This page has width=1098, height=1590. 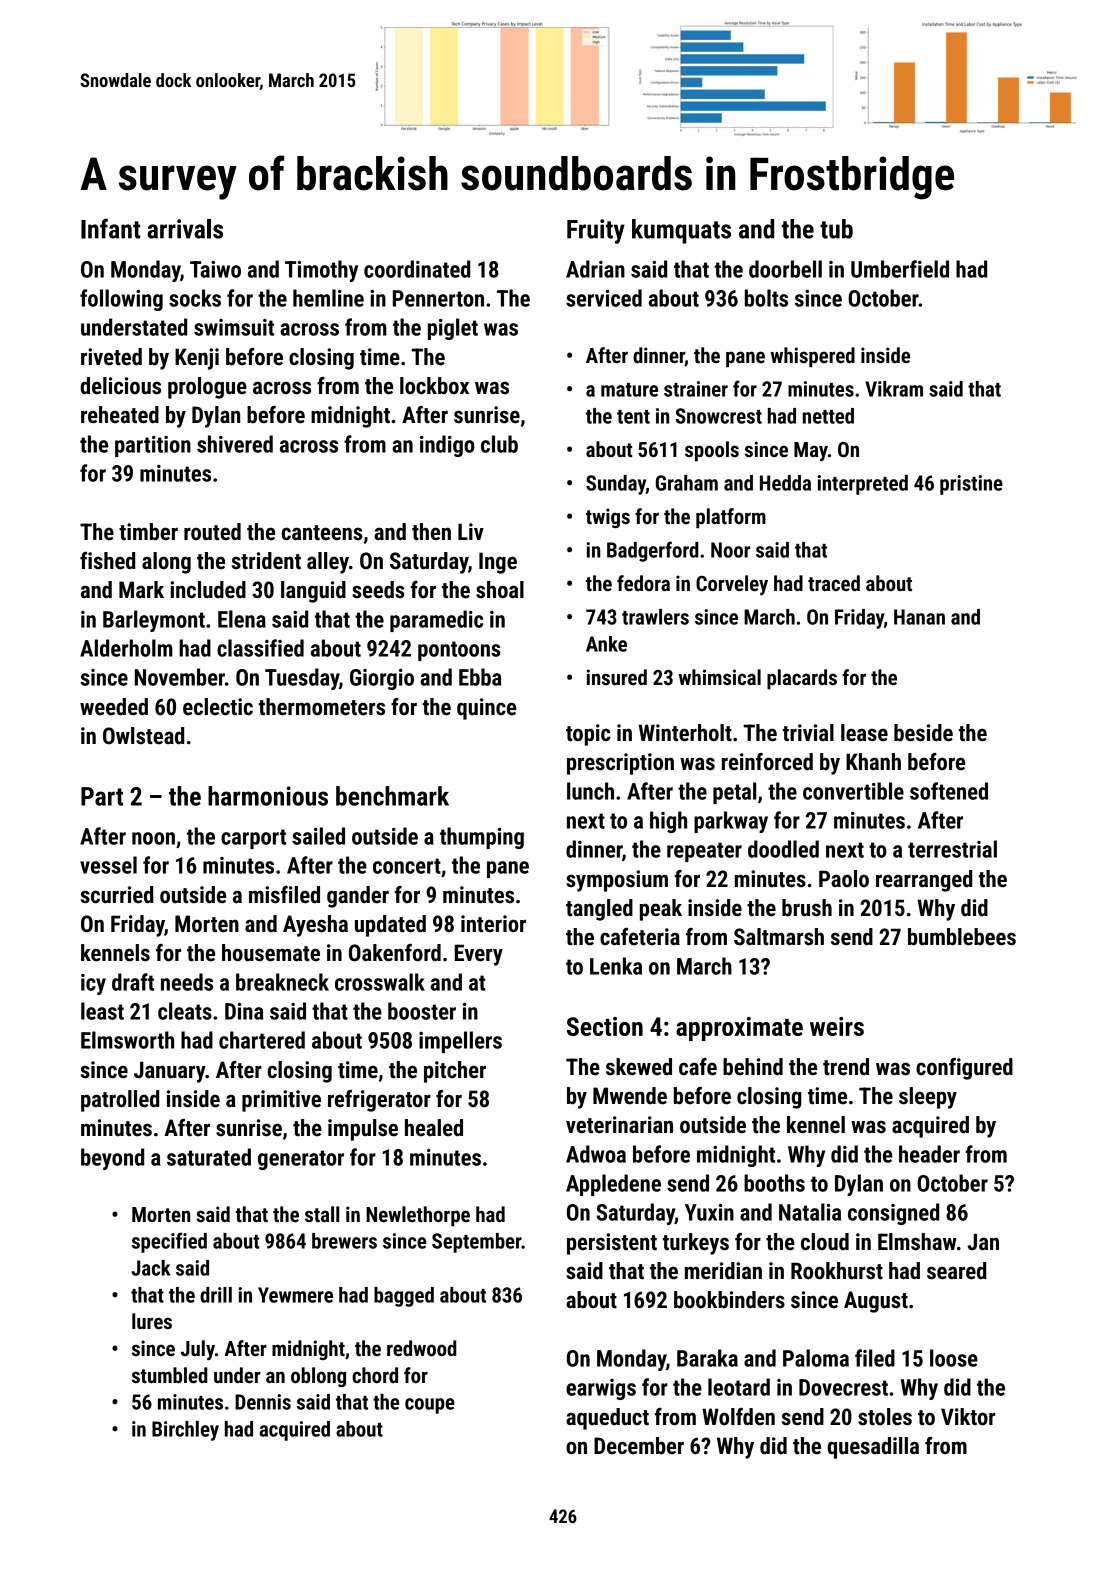 What do you see at coordinates (486, 709) in the page?
I see `quince` at bounding box center [486, 709].
